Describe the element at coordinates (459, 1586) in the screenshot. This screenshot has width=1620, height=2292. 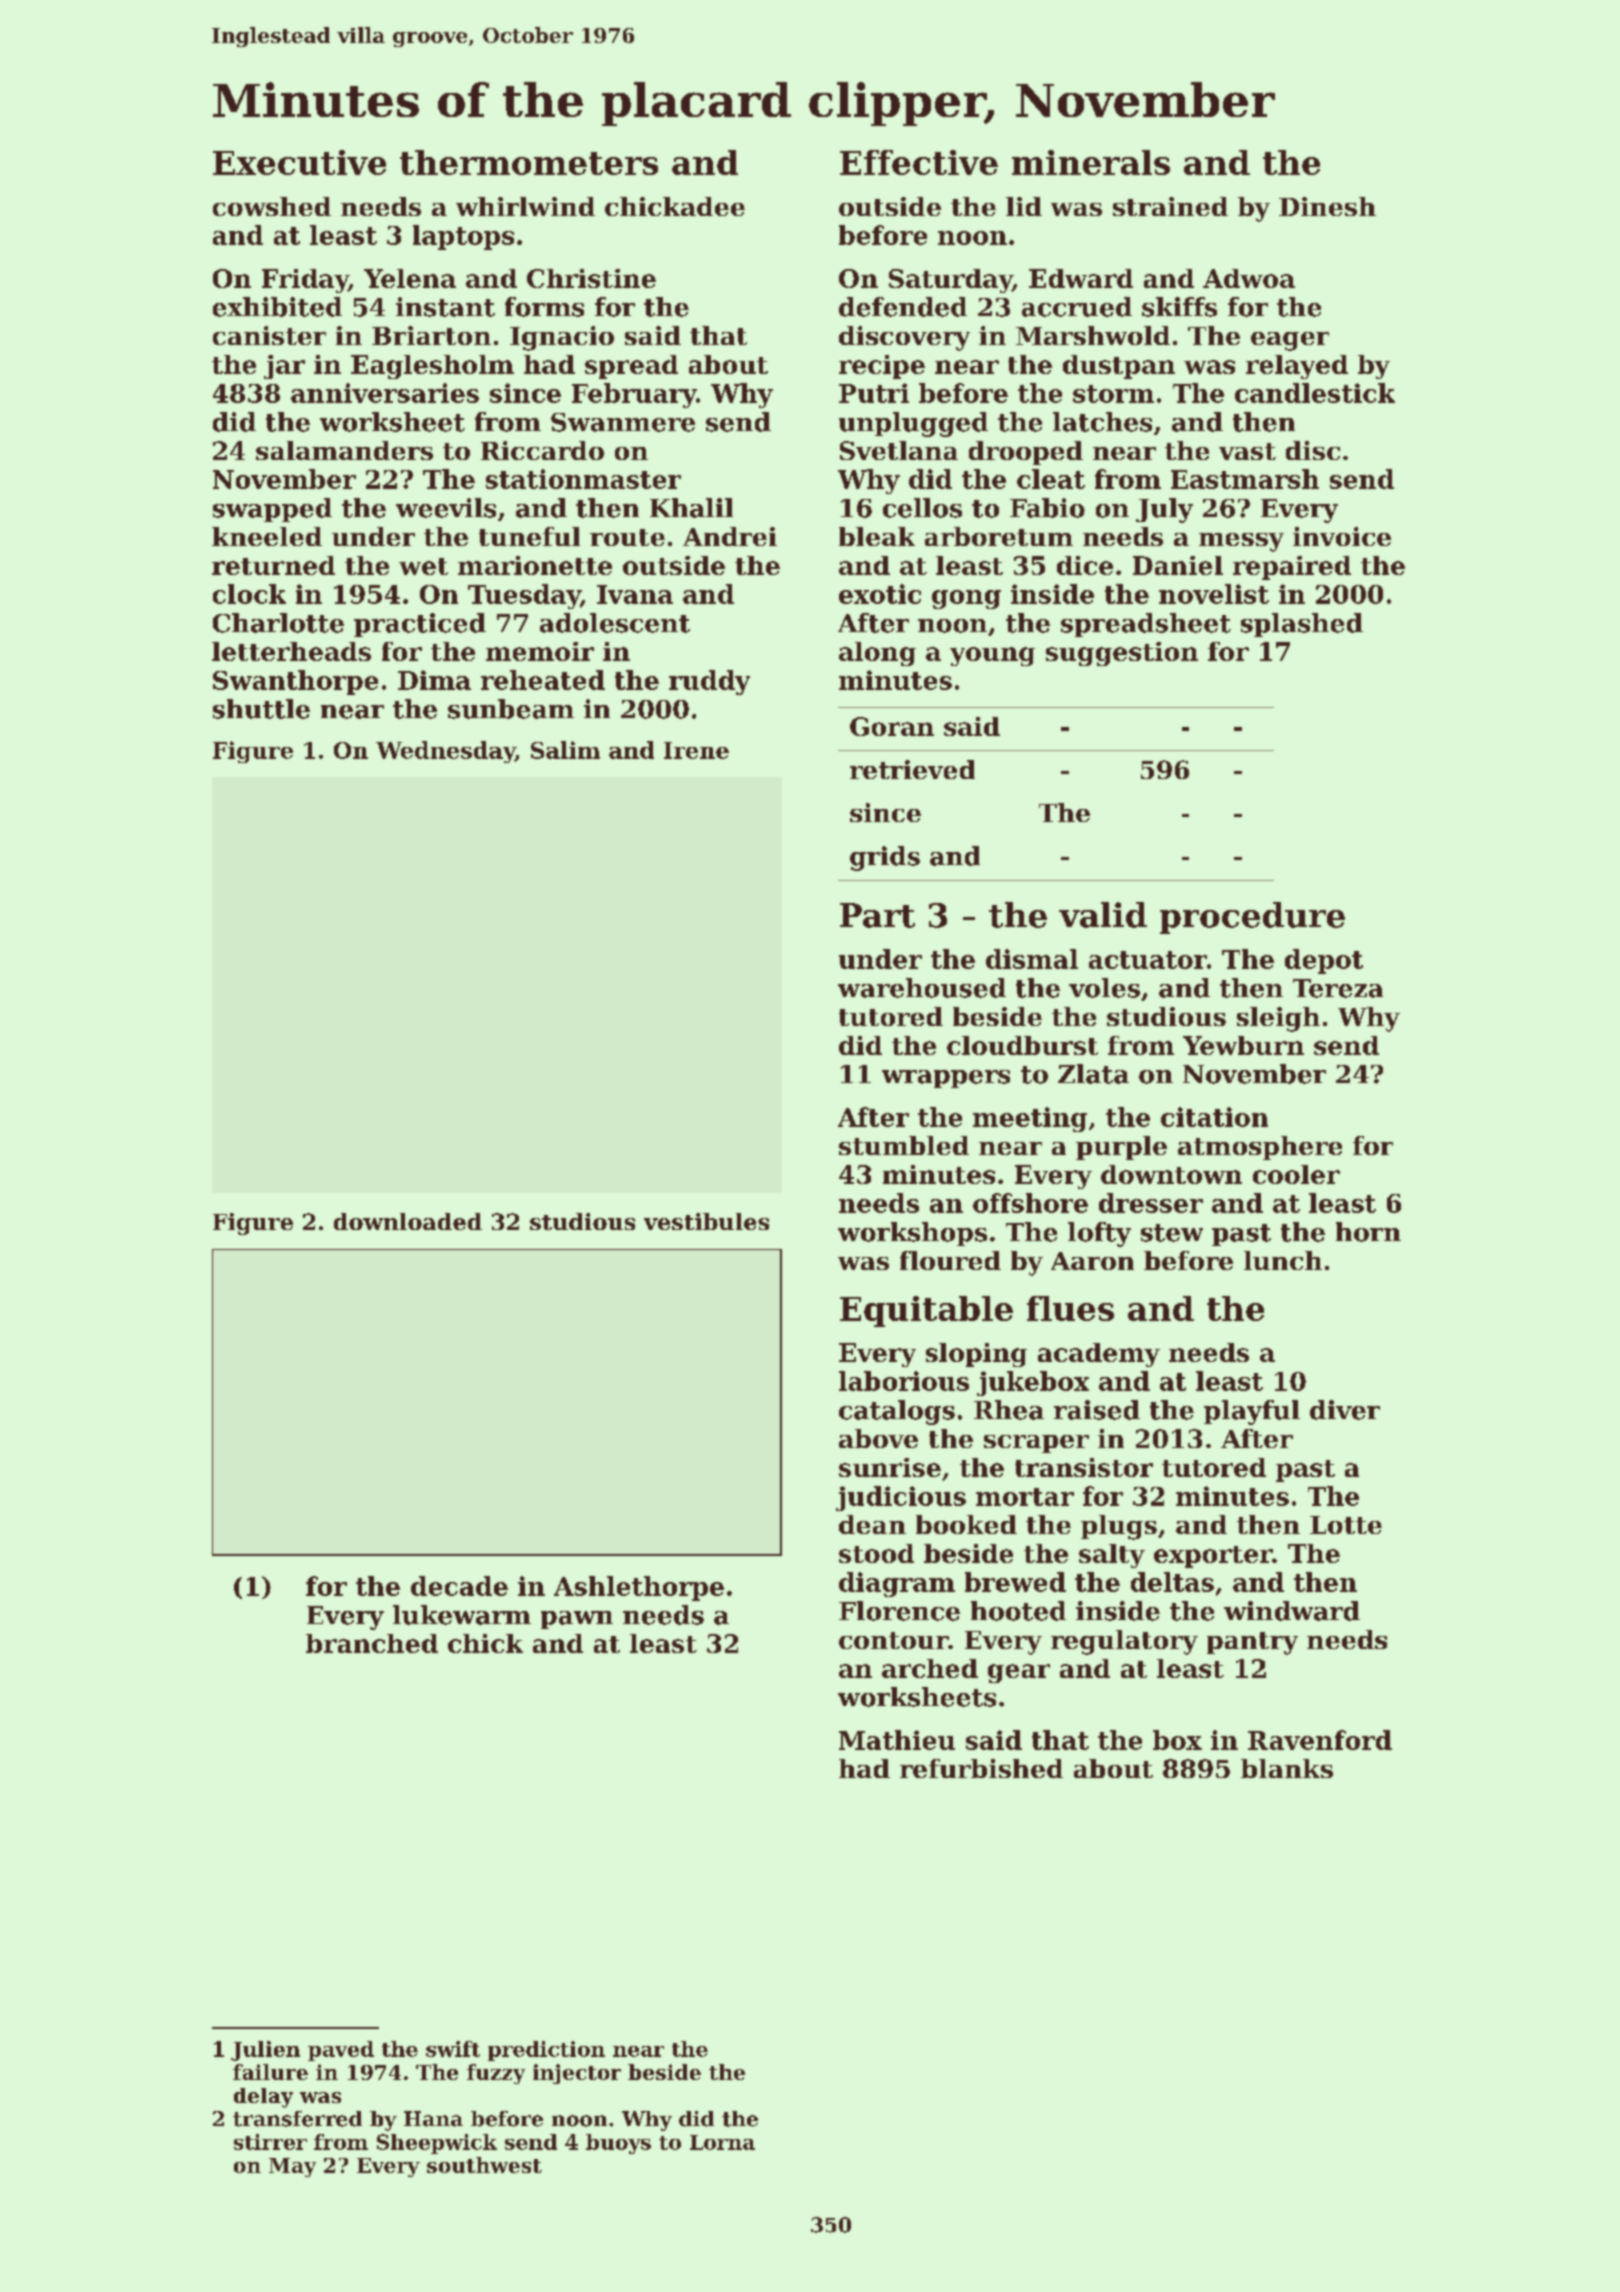
I see `decade` at that location.
